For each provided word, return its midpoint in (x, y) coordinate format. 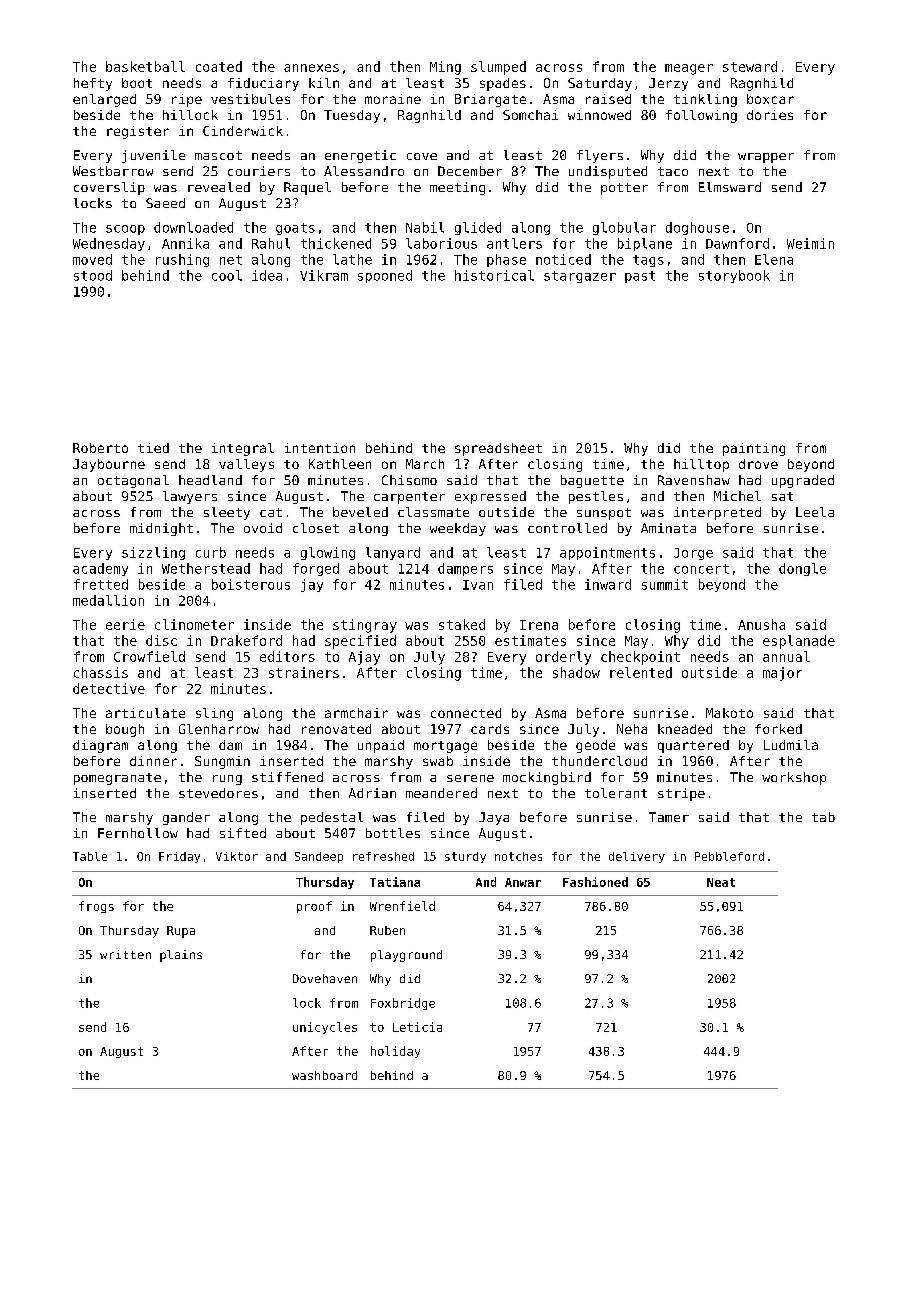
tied (153, 448)
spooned (385, 276)
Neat (721, 882)
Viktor (237, 856)
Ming (445, 68)
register (138, 132)
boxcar (770, 99)
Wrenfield (402, 906)
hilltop (701, 465)
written (125, 954)
